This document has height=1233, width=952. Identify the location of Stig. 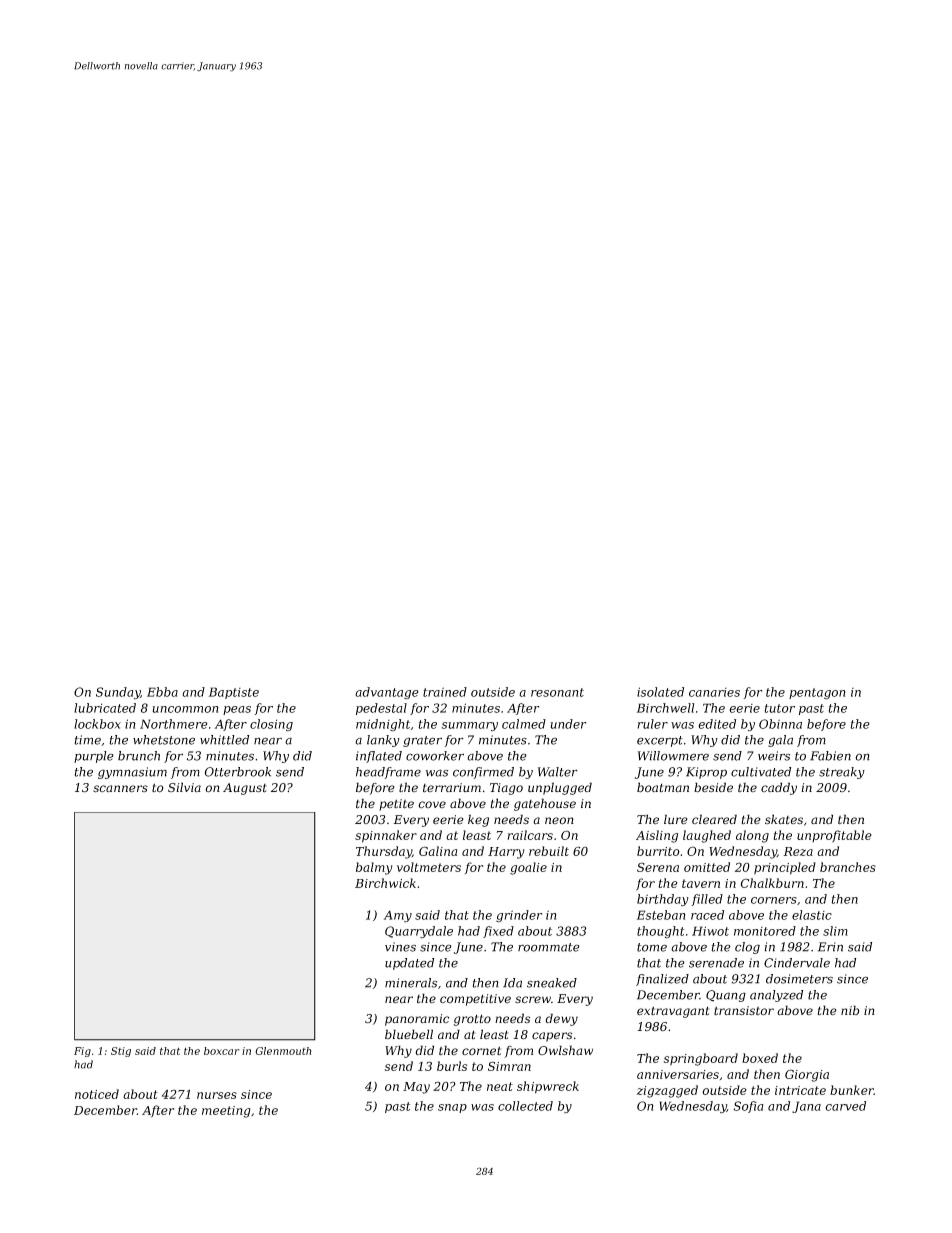
(121, 1052).
